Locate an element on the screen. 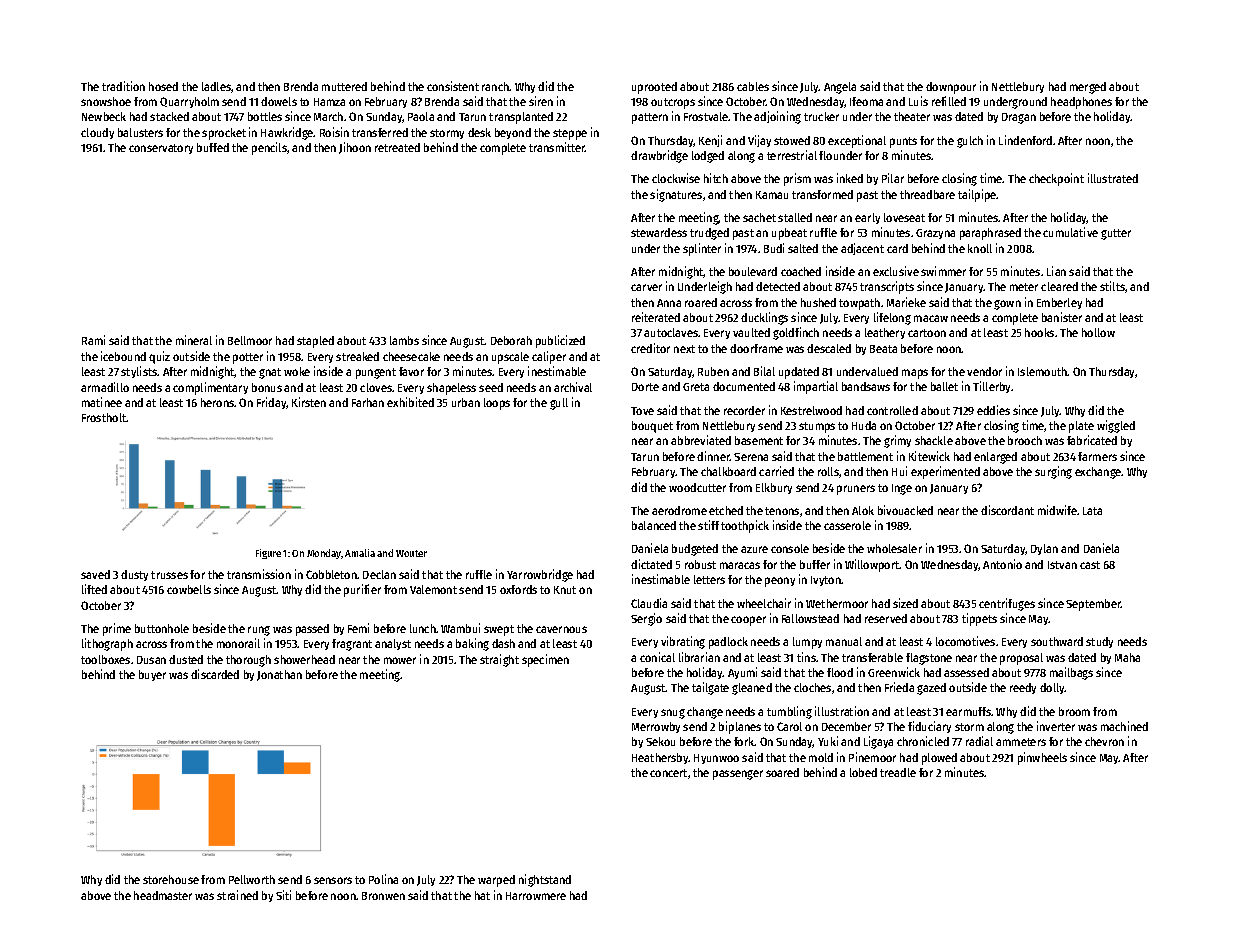  Rami is located at coordinates (93, 340).
